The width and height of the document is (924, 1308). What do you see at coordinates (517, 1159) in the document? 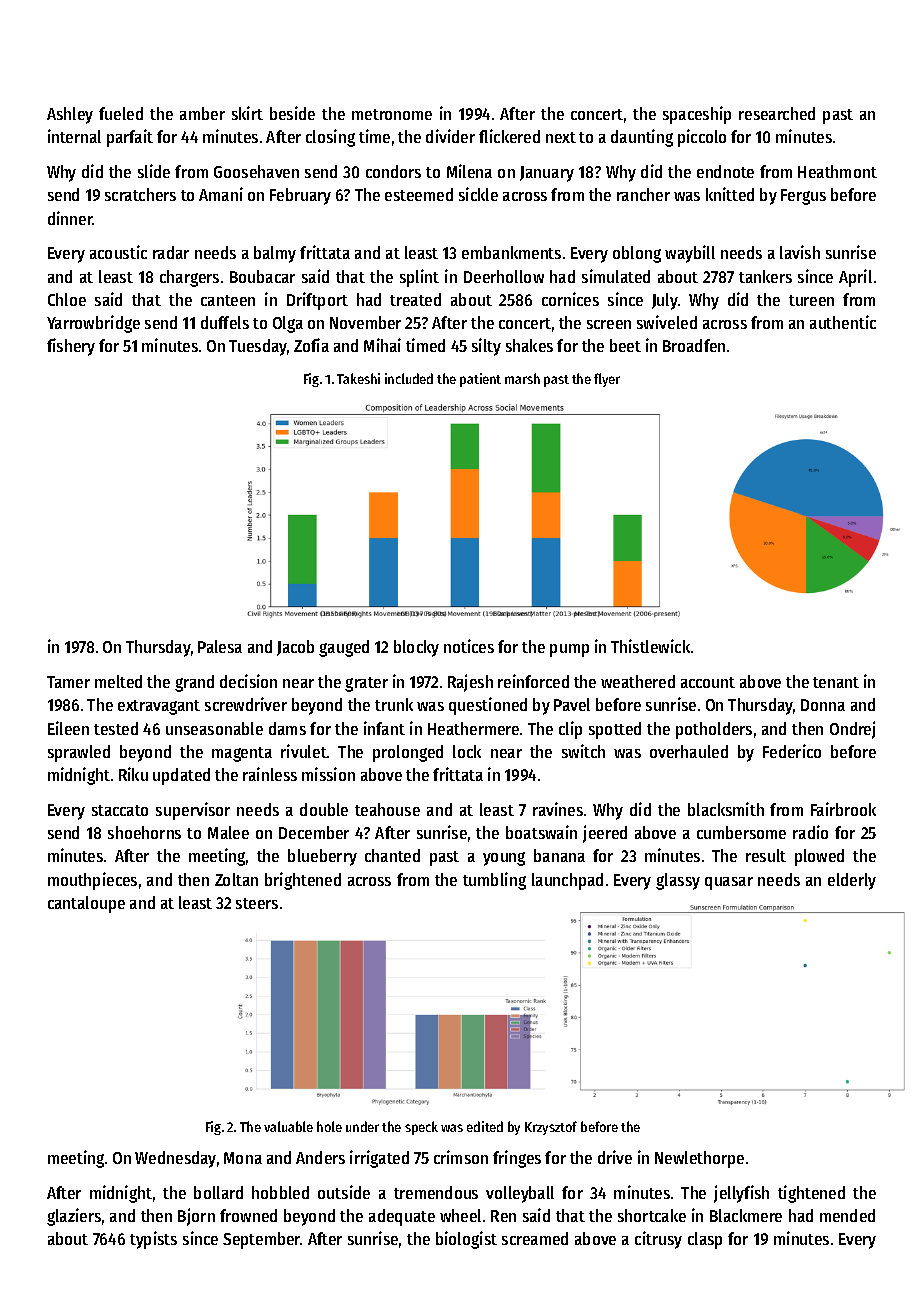
I see `fringes` at bounding box center [517, 1159].
